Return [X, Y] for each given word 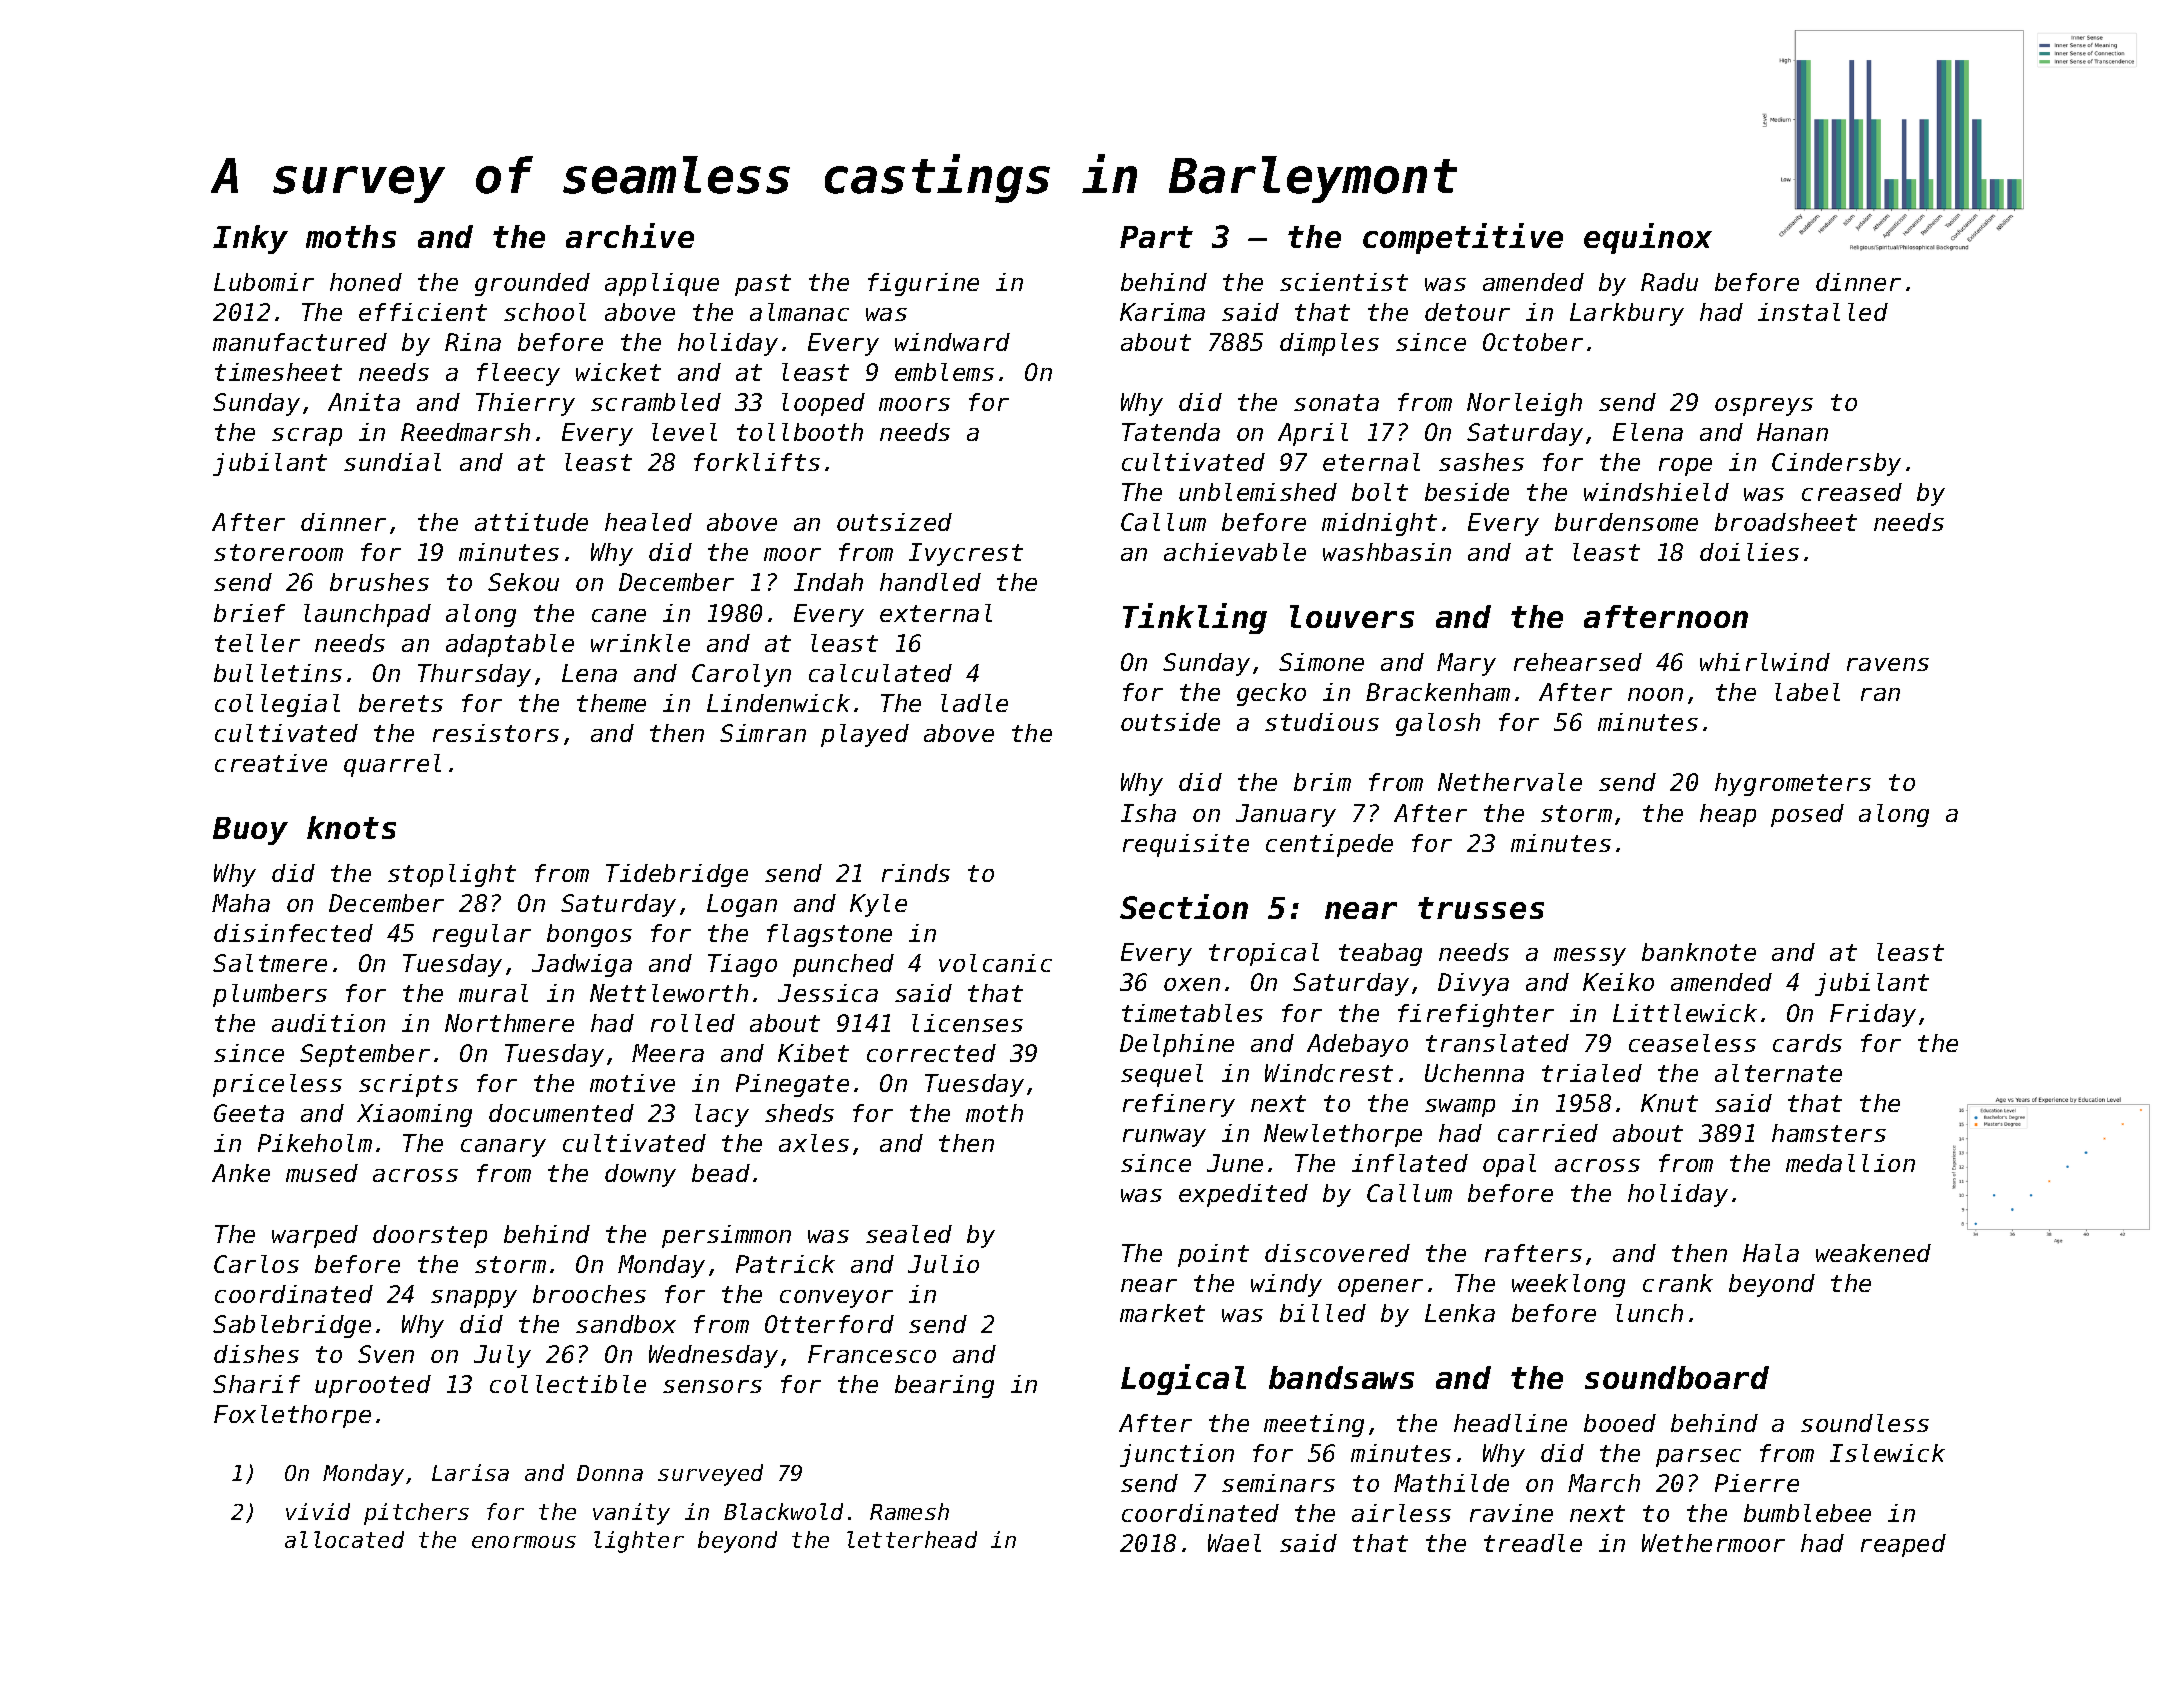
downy [640, 1175]
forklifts [757, 462]
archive [630, 235]
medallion [1850, 1163]
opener [1380, 1288]
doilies [1749, 552]
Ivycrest [966, 554]
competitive [1463, 238]
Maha [241, 903]
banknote [1699, 952]
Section [1184, 906]
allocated [344, 1539]
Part [1156, 237]
